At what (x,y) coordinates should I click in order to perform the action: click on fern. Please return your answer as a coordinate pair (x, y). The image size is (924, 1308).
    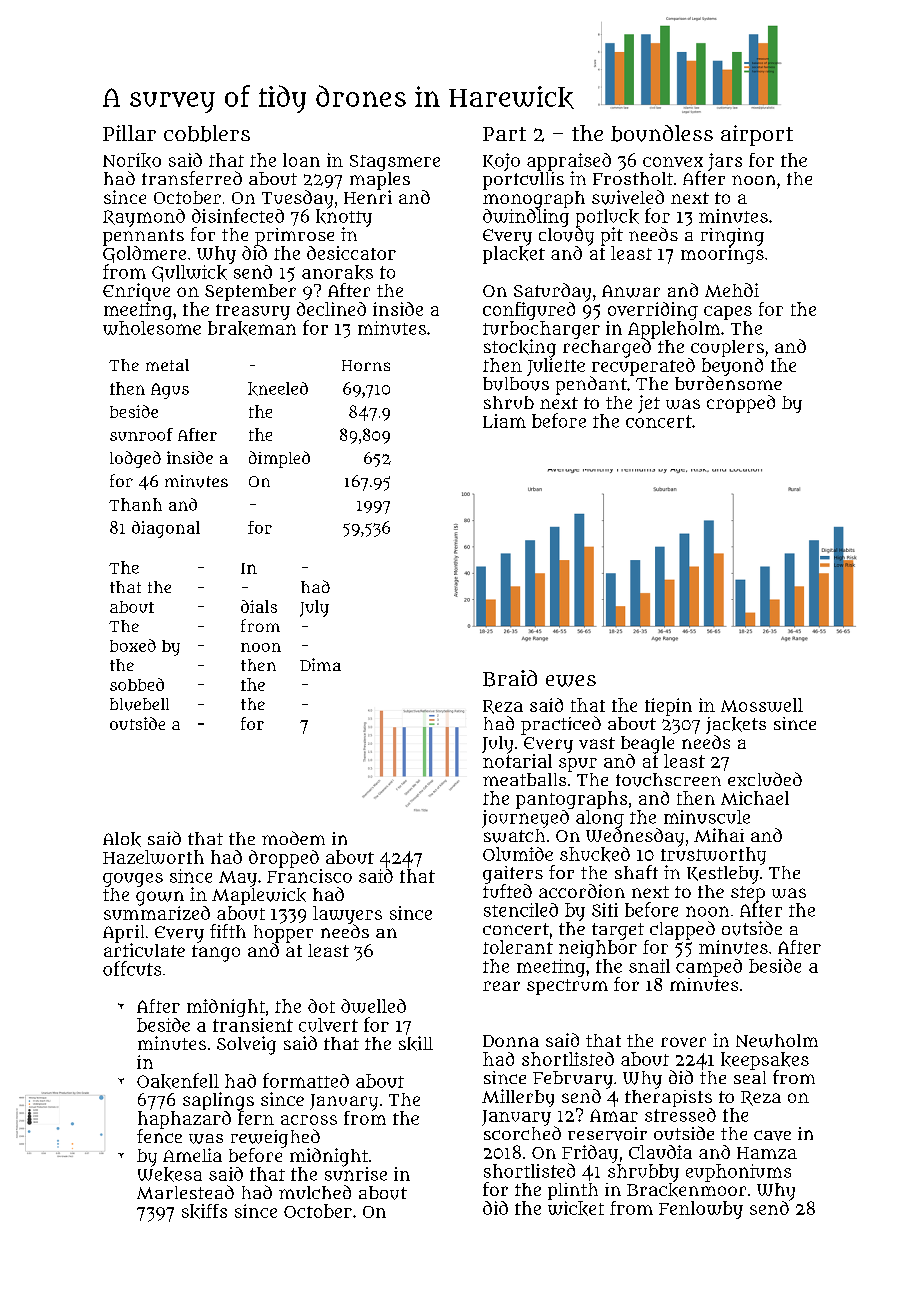
    Looking at the image, I should click on (256, 1118).
